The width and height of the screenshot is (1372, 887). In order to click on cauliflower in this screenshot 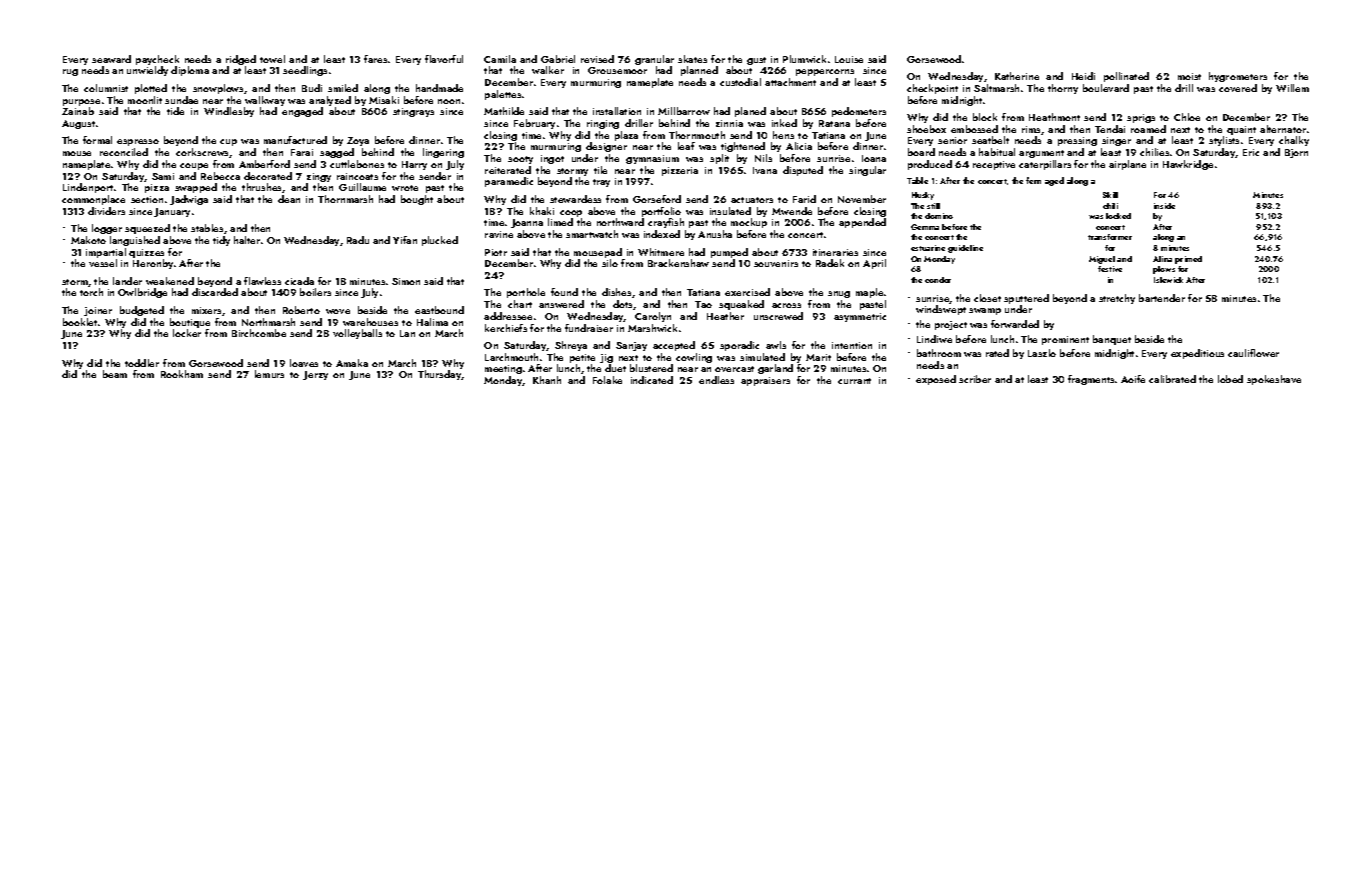, I will do `click(1253, 353)`.
